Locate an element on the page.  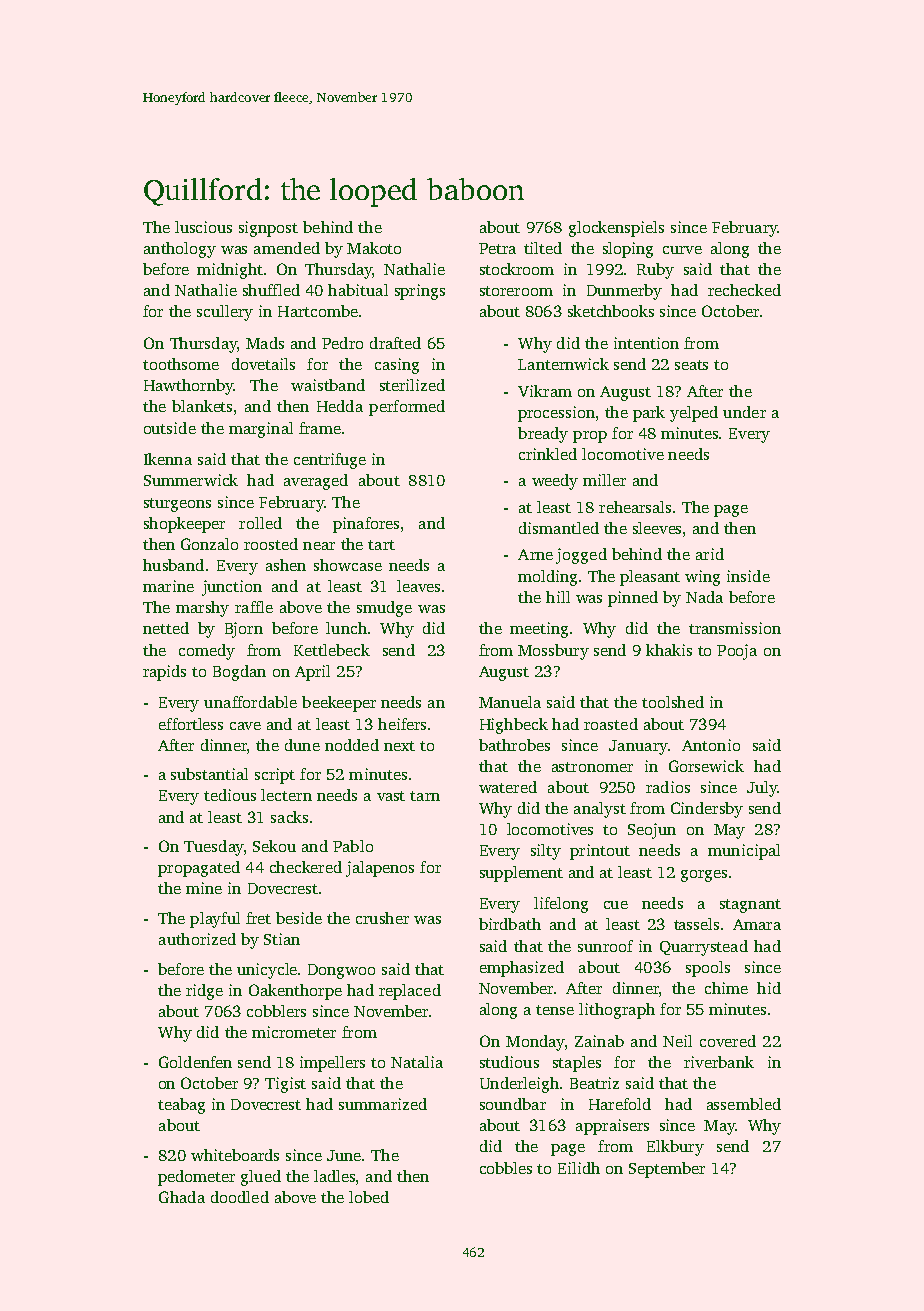
ridge is located at coordinates (204, 992).
